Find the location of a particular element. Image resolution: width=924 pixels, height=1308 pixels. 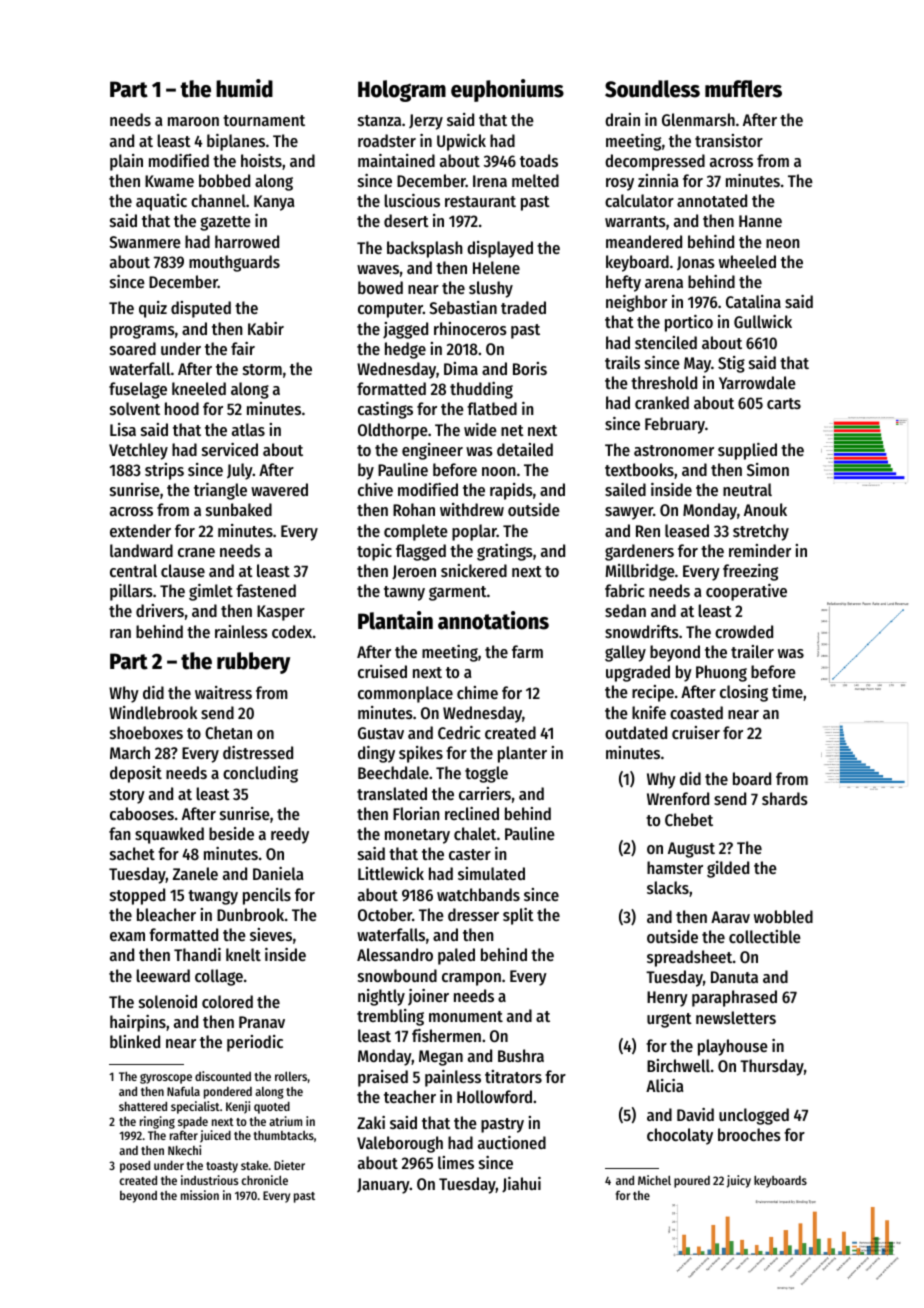

Hollowford is located at coordinates (494, 1096).
